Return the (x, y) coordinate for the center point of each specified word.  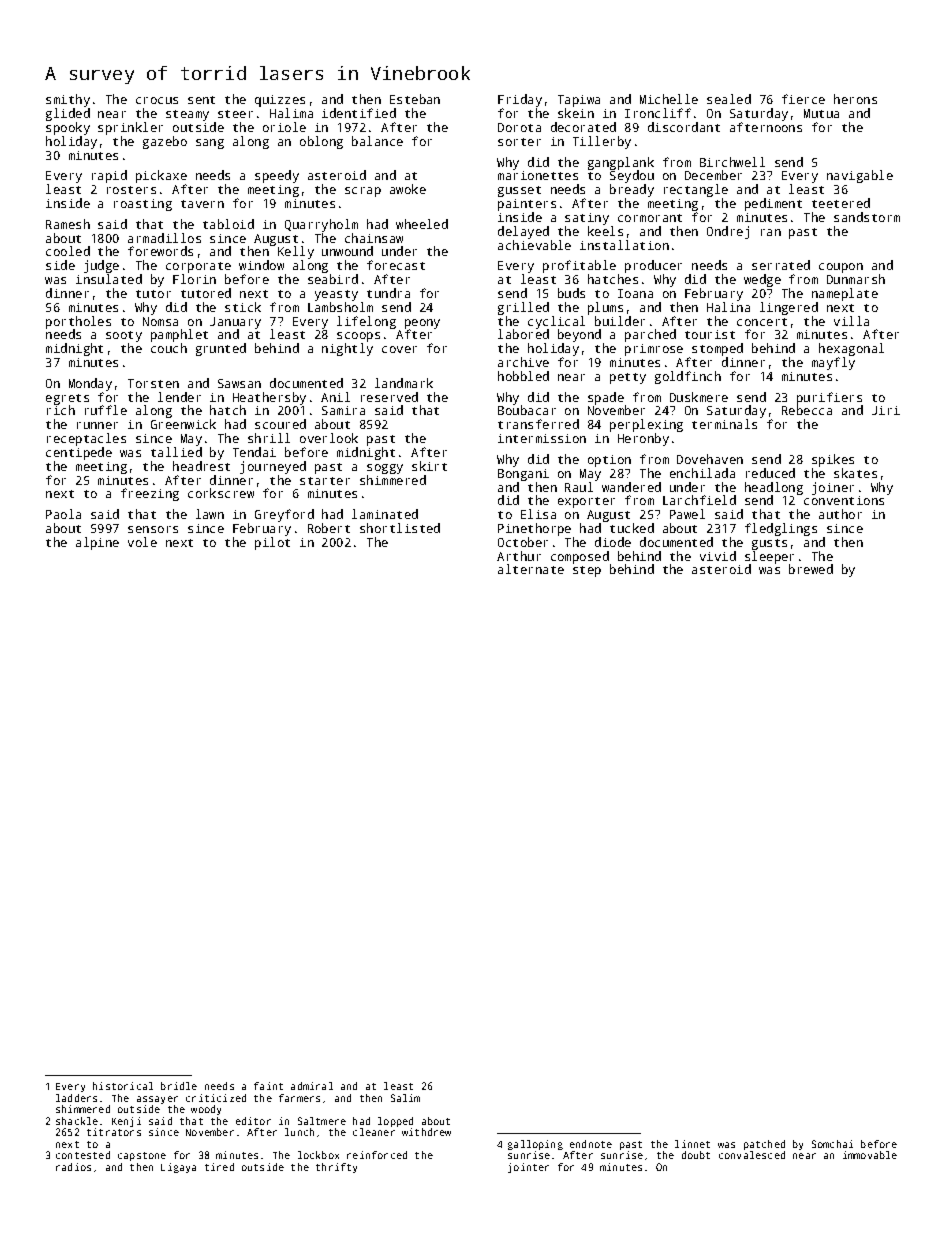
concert (762, 322)
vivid (718, 556)
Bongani (523, 475)
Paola (63, 514)
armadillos (164, 238)
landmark (404, 383)
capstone (142, 1156)
